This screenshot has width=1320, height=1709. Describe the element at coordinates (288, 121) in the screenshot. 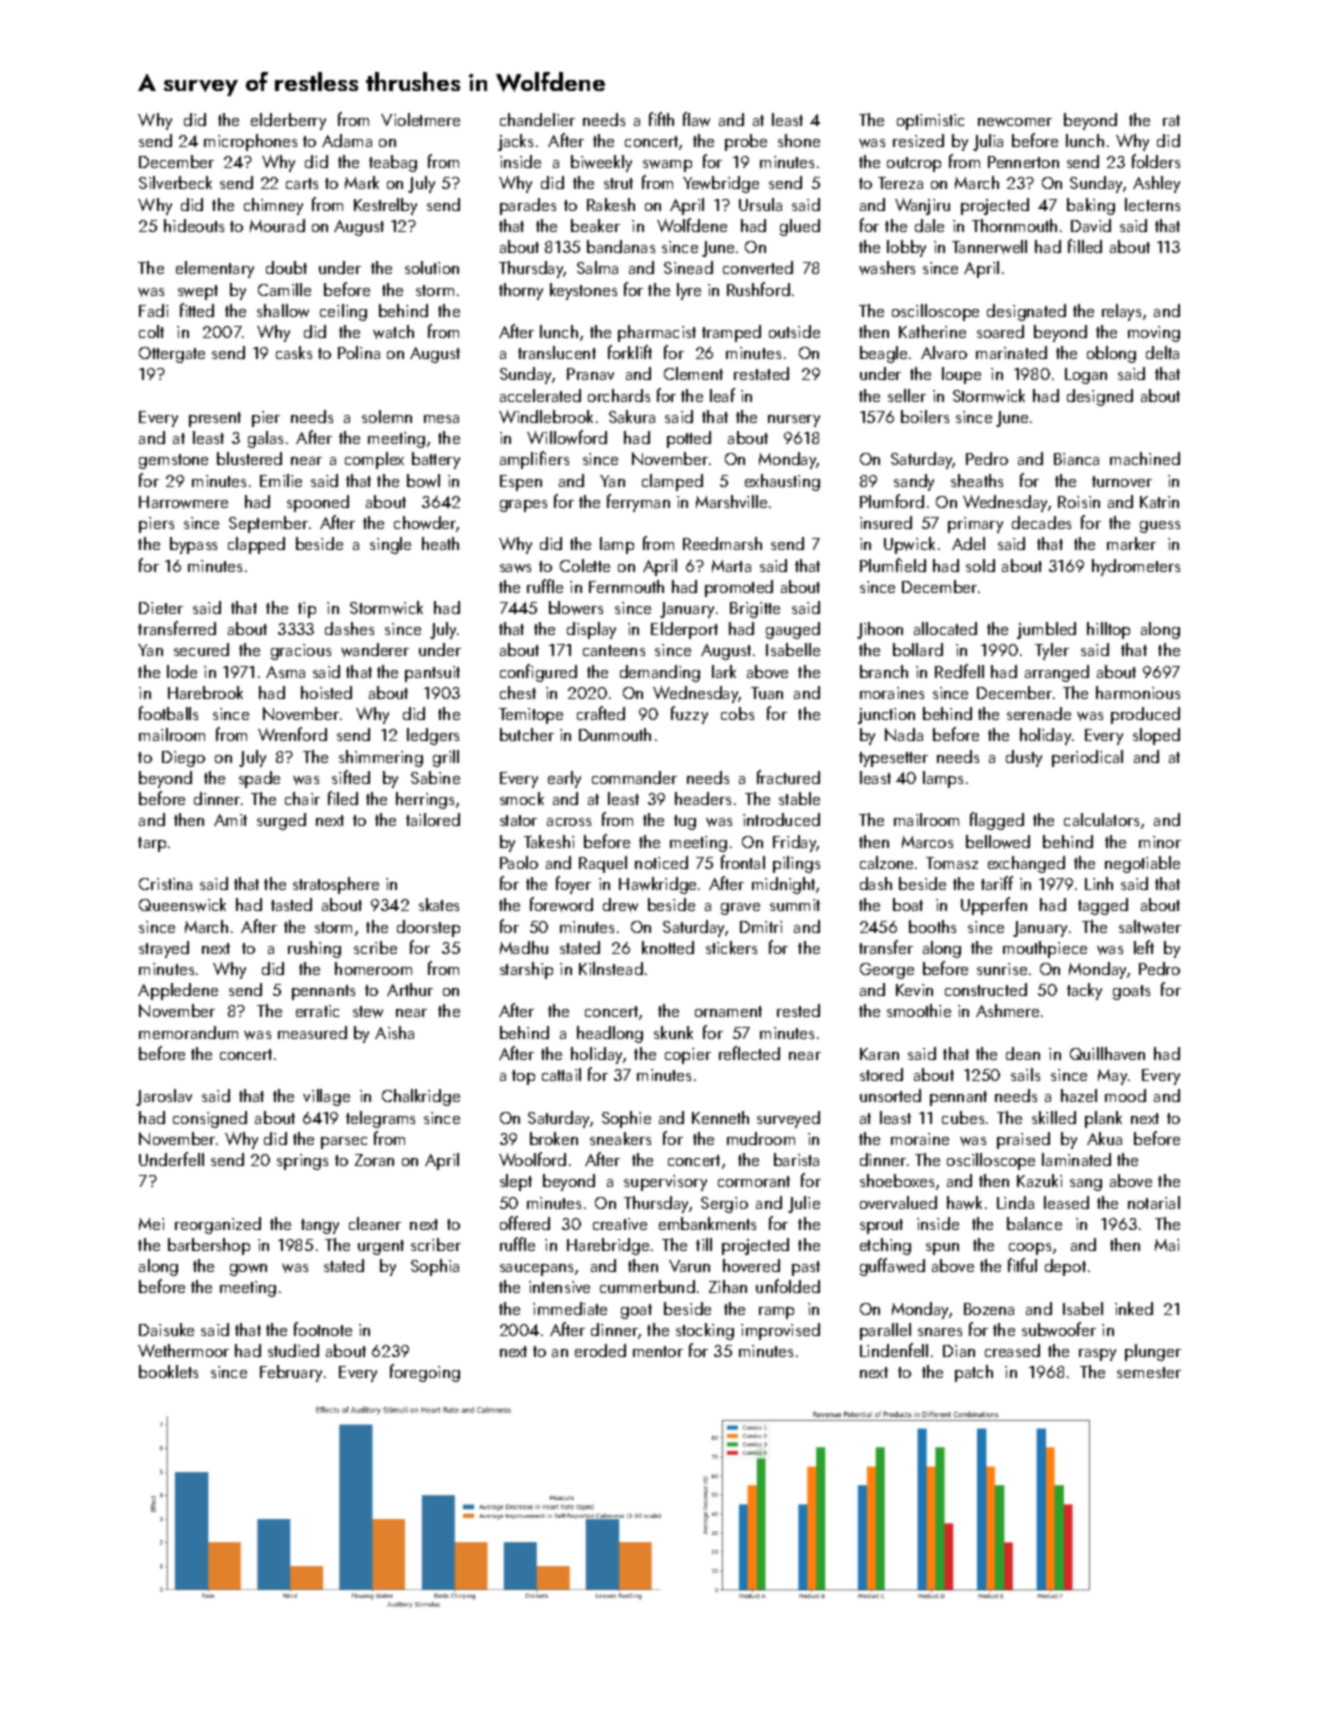

I see `elderberry` at that location.
